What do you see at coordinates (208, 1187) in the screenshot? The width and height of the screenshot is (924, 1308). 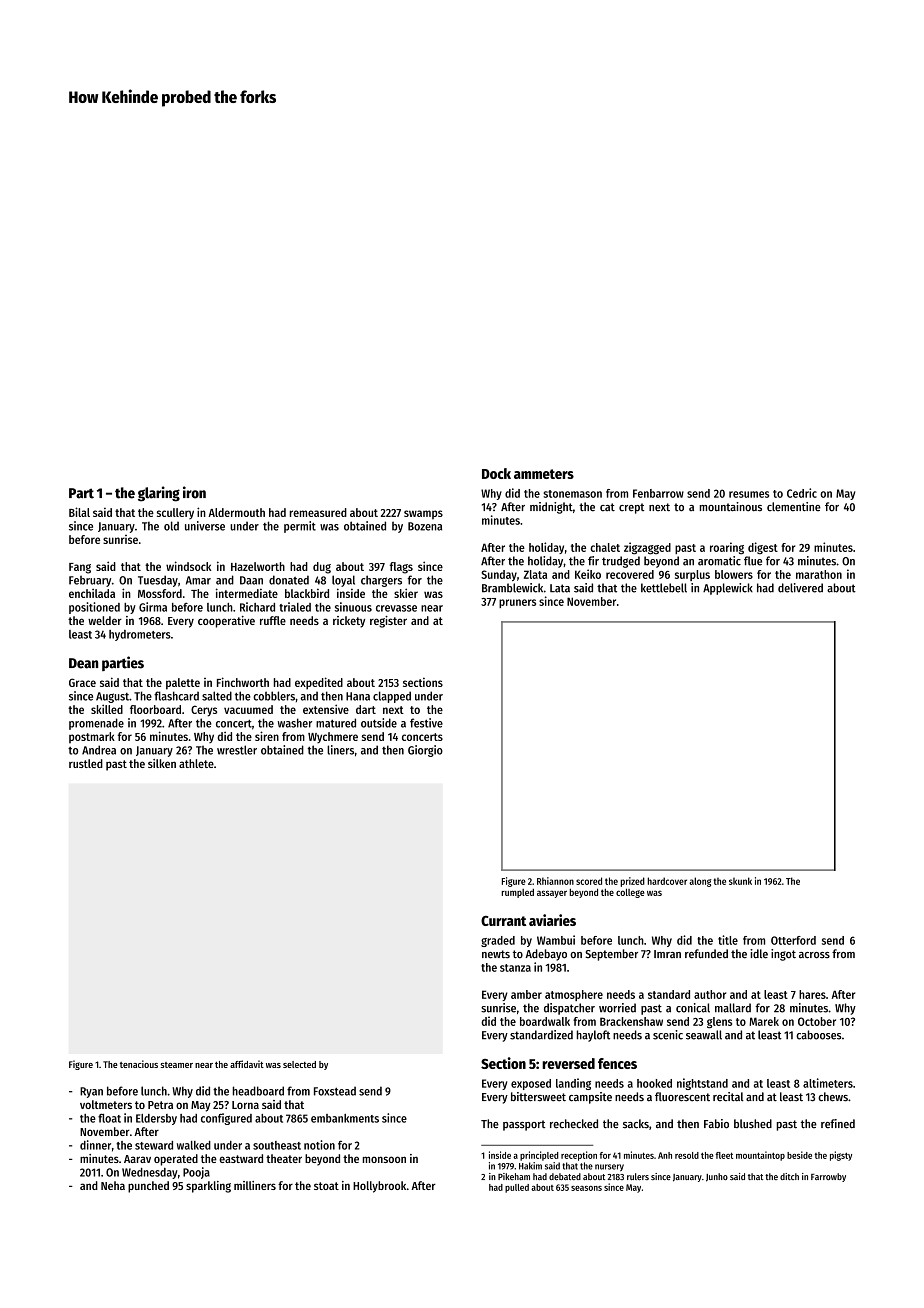 I see `sparkling` at bounding box center [208, 1187].
